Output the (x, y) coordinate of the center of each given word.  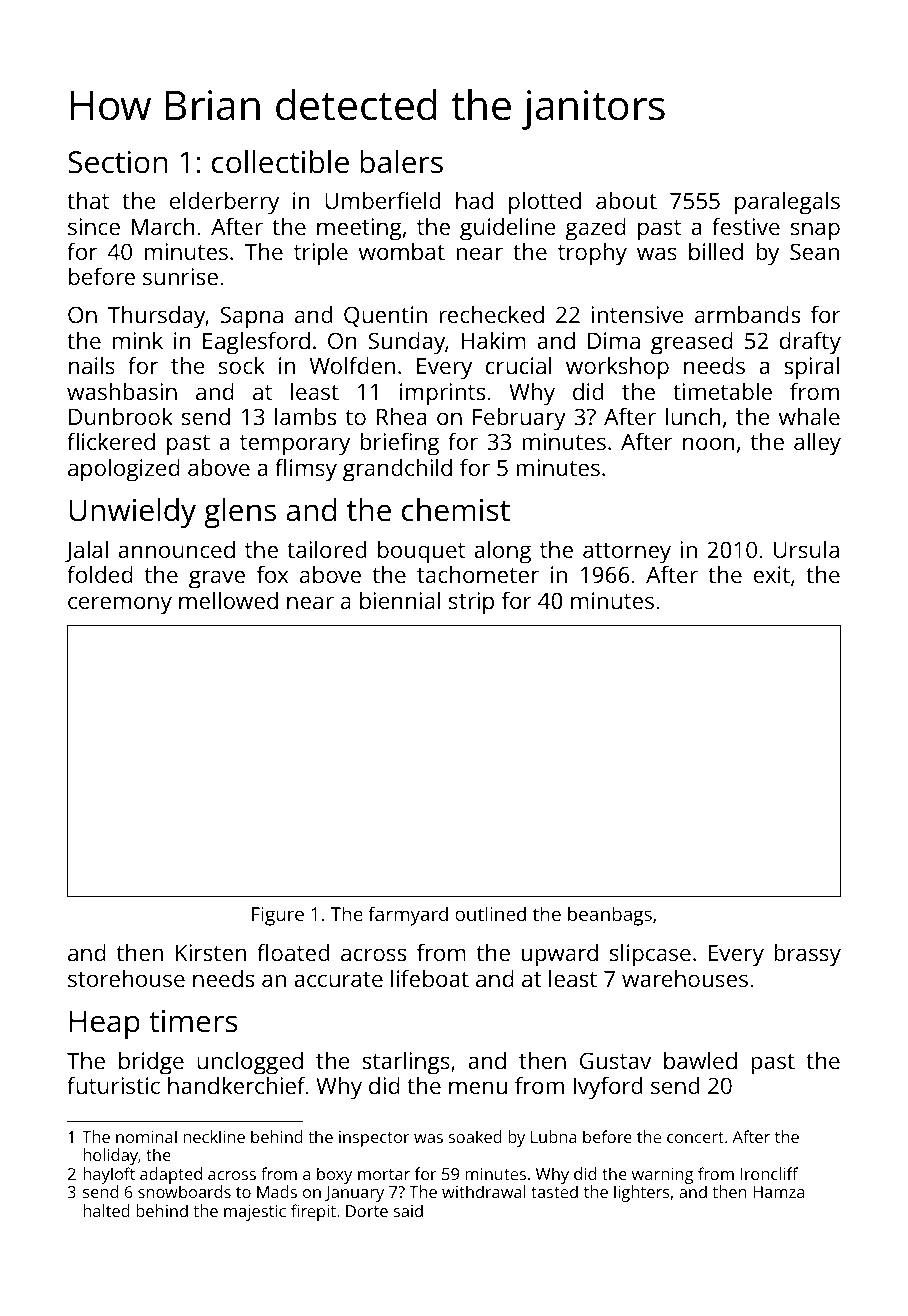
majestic (255, 1213)
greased (692, 343)
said (408, 1210)
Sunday (406, 343)
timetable (722, 391)
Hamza (778, 1192)
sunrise (180, 276)
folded (100, 574)
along (502, 552)
